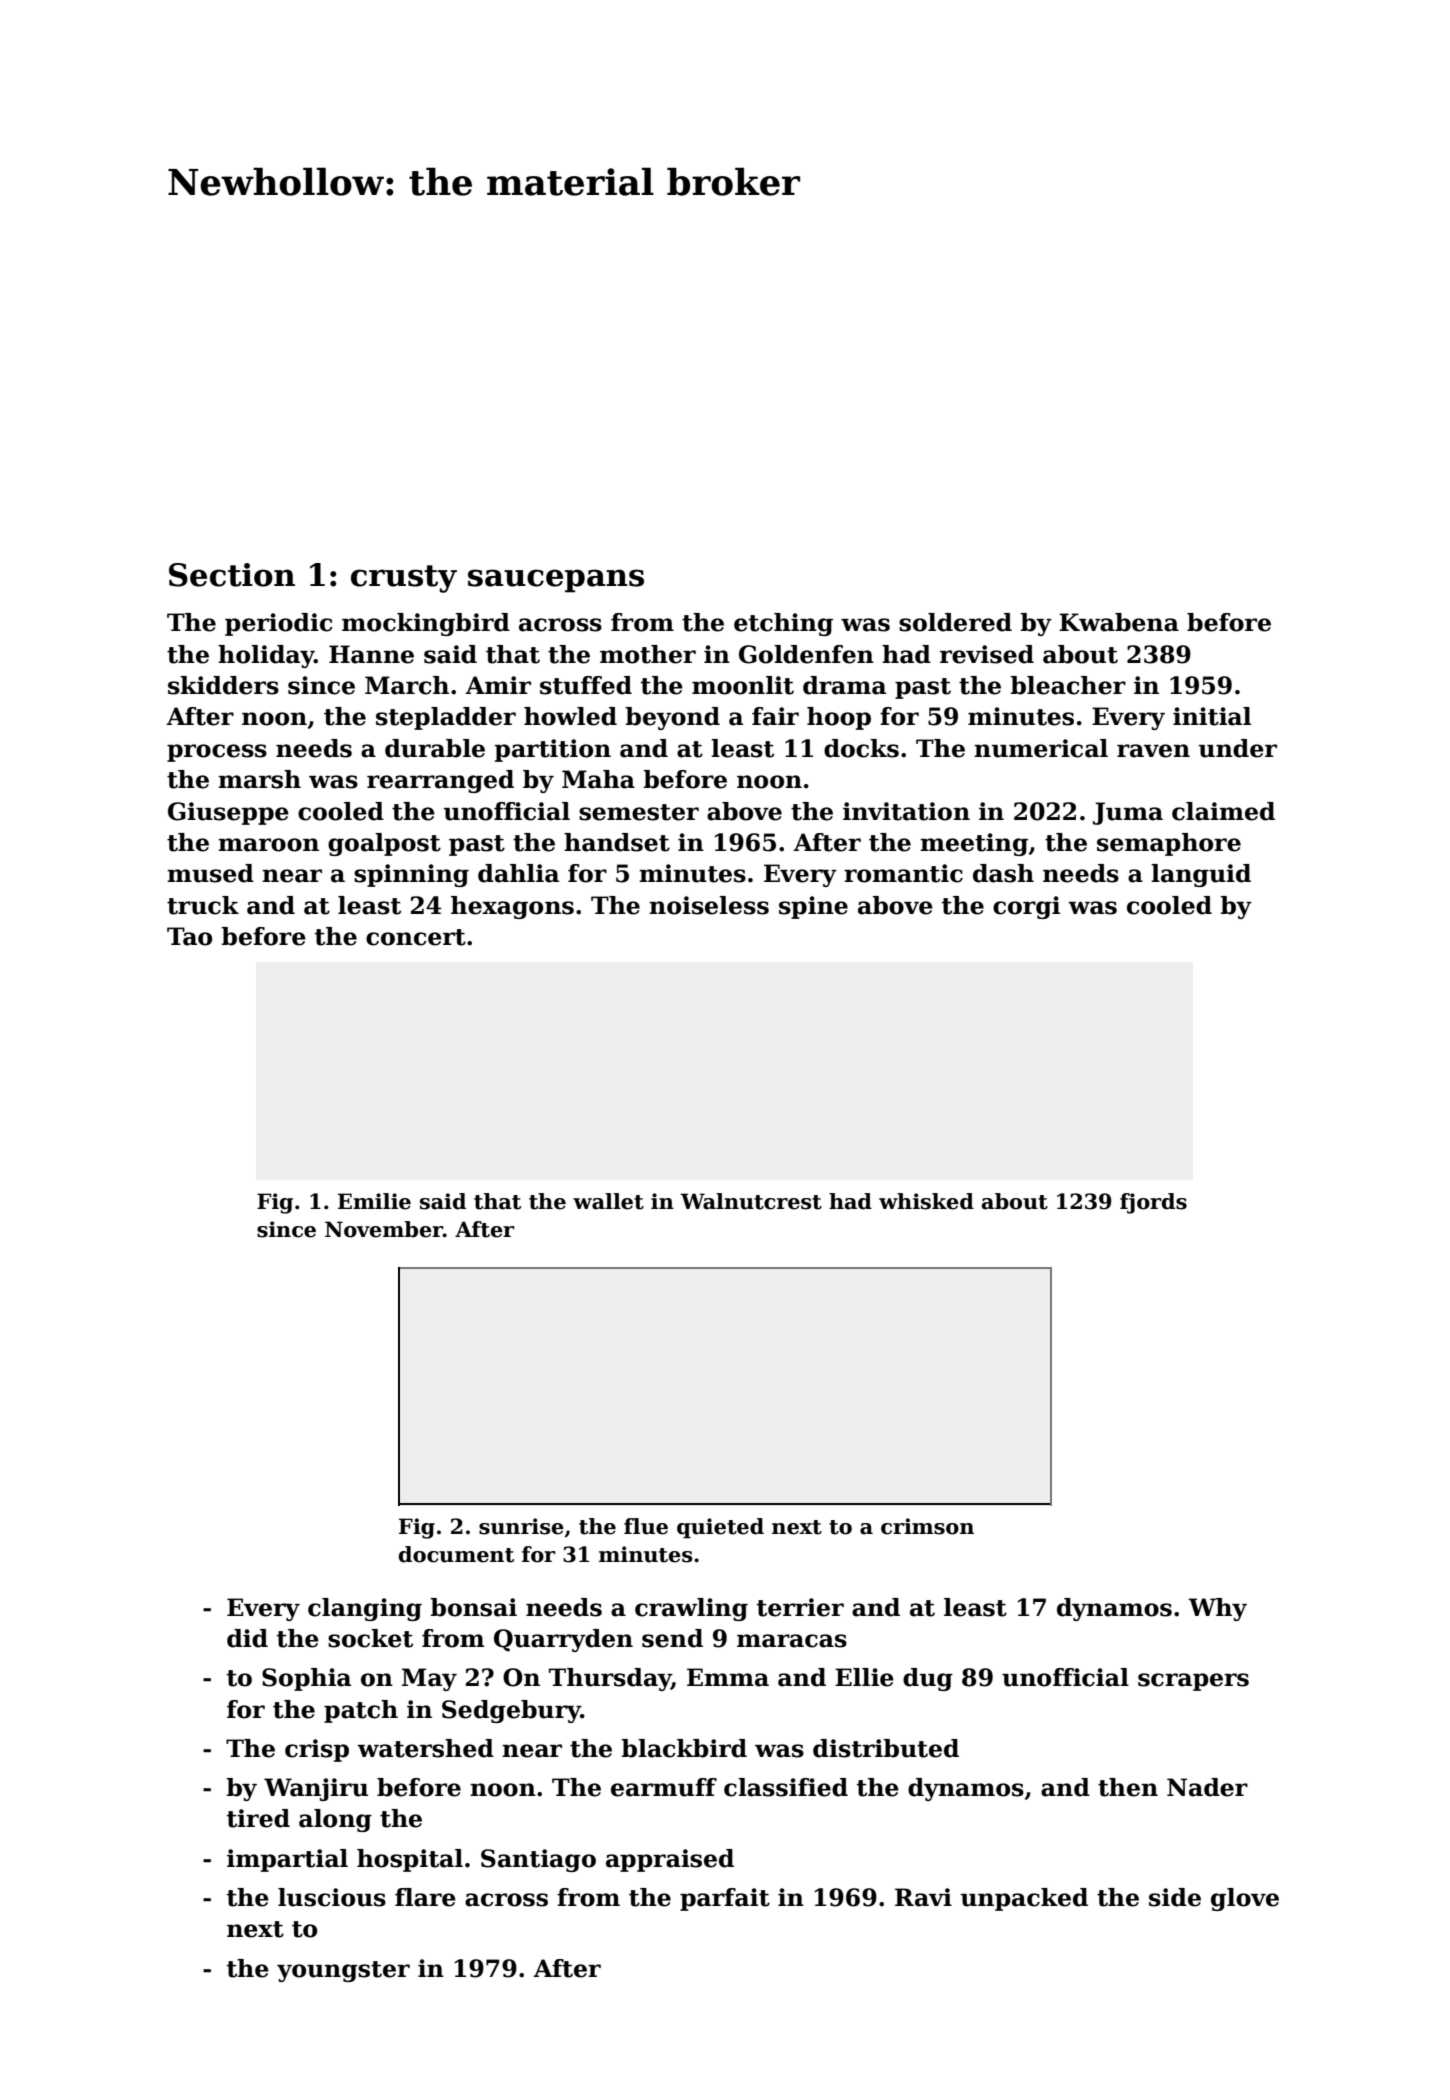  I want to click on Goldenfen, so click(806, 654).
